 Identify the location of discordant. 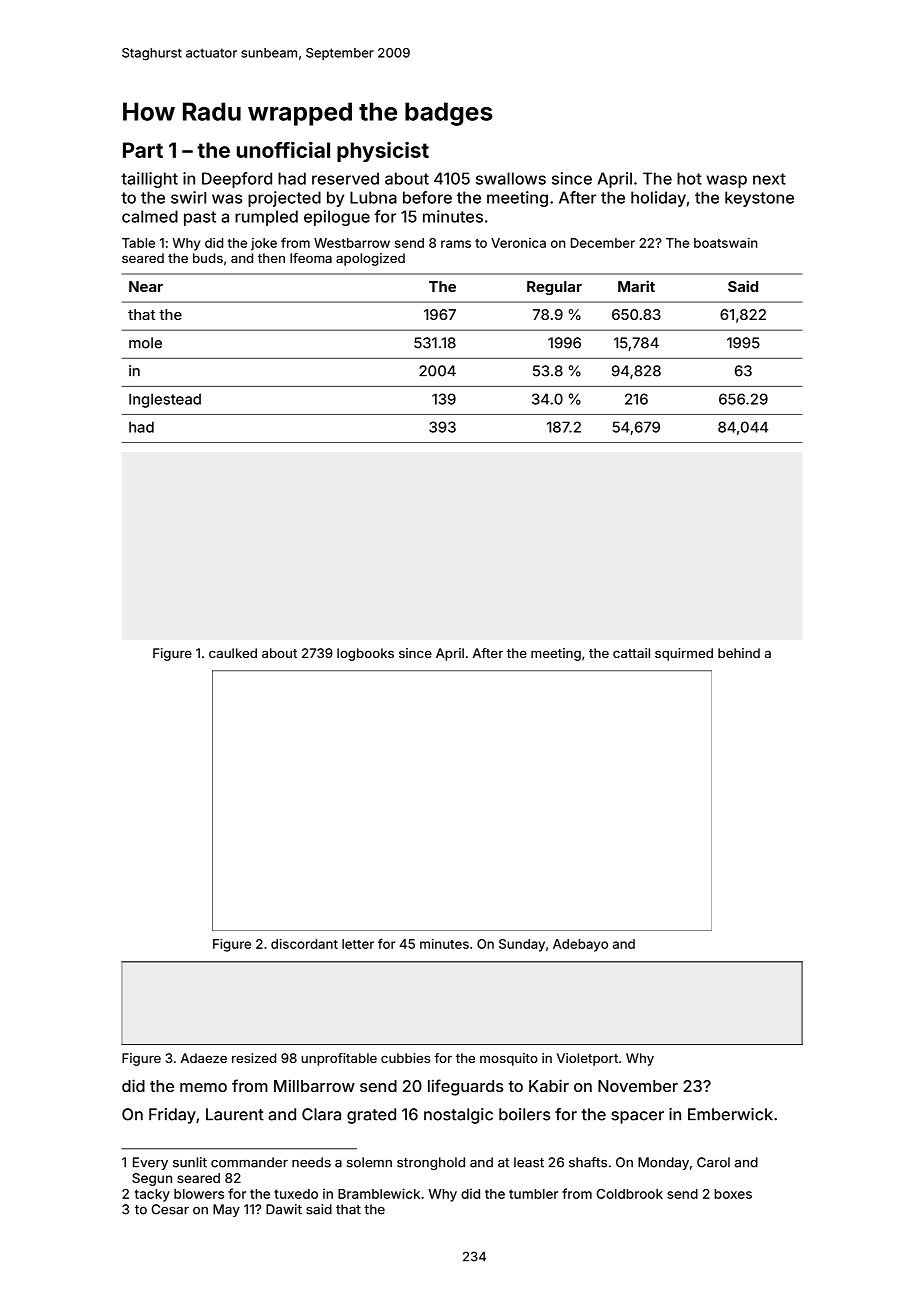
(304, 944).
